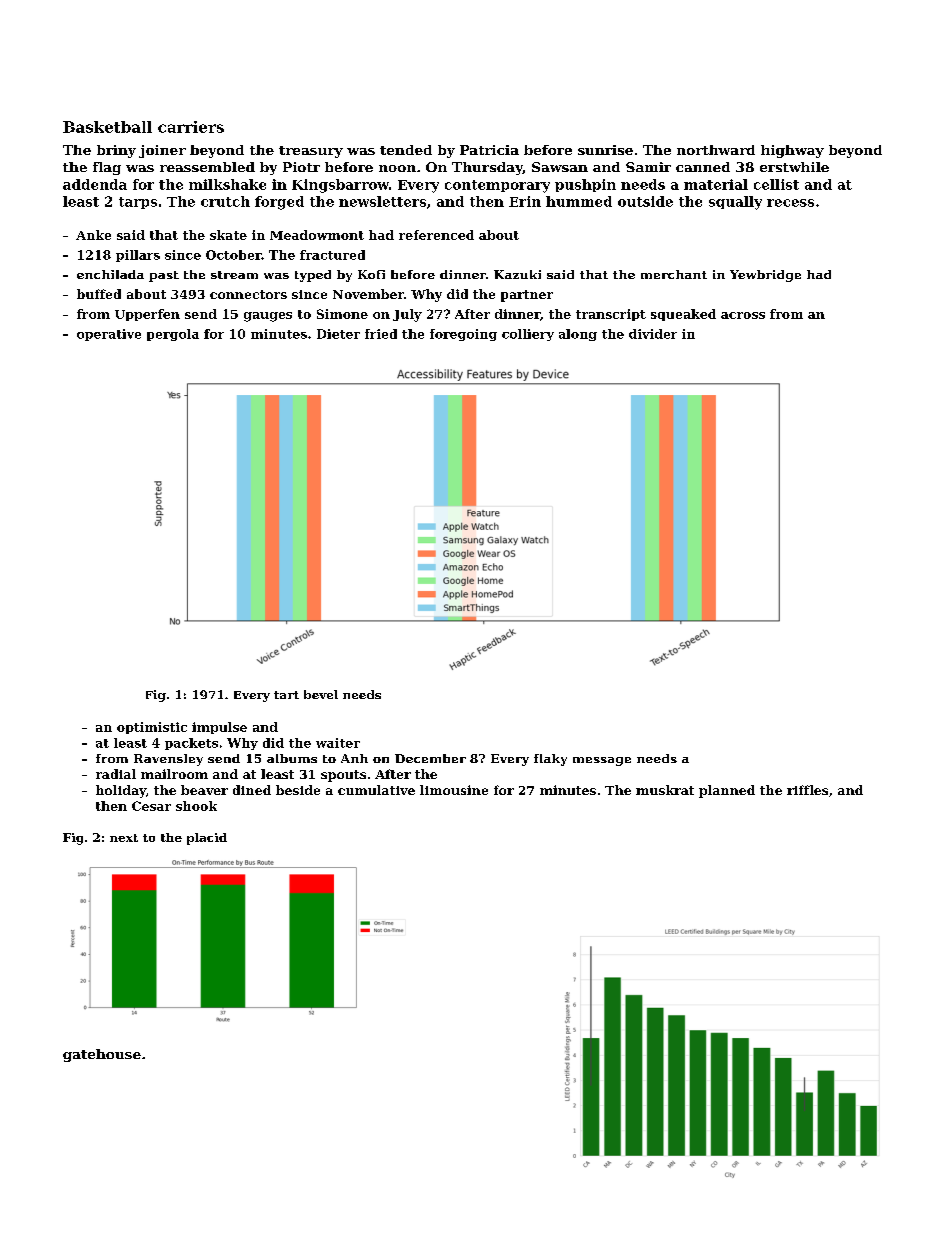 This document has width=952, height=1233. Describe the element at coordinates (454, 790) in the document. I see `limousine` at that location.
